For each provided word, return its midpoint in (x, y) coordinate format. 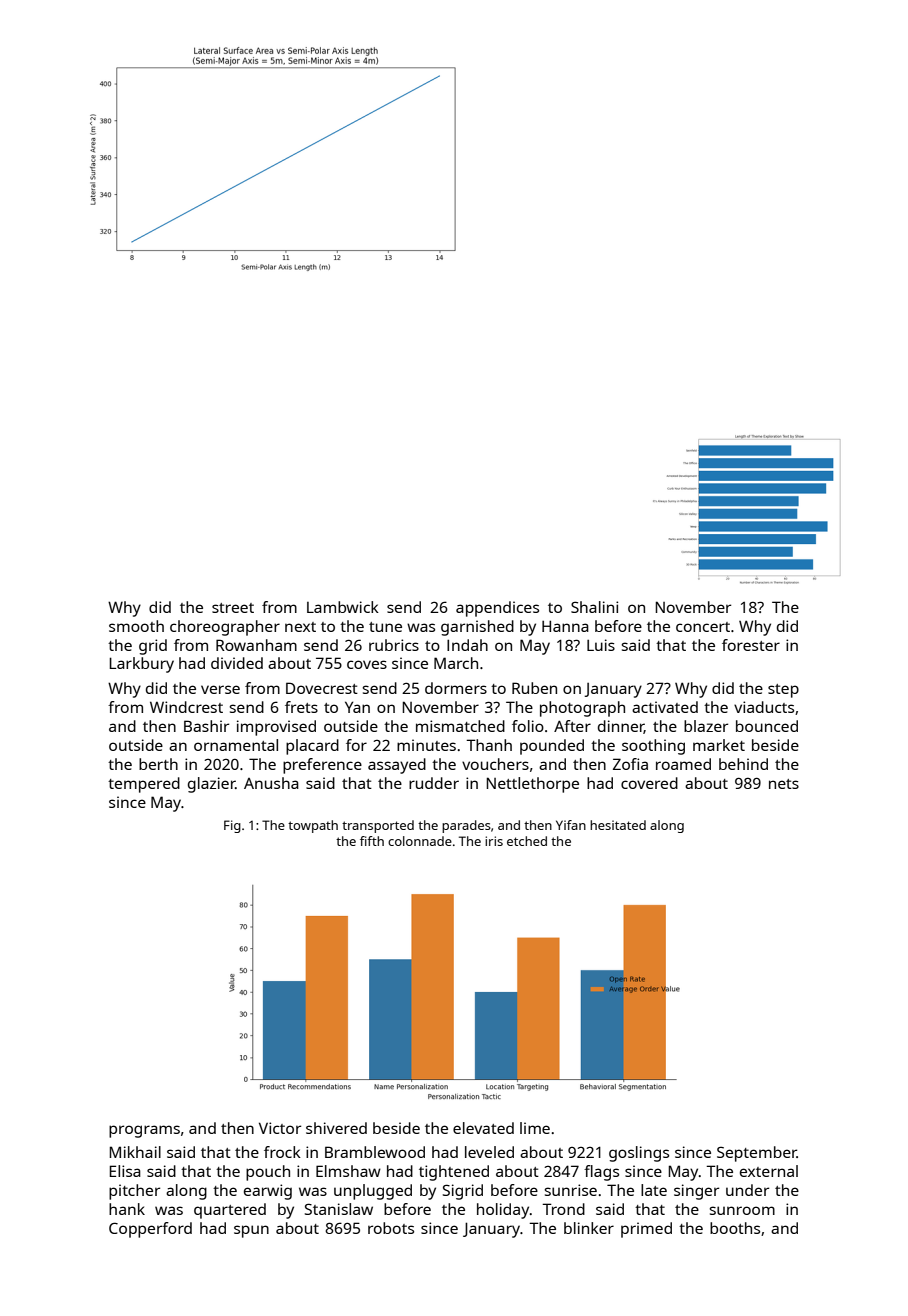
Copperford (150, 1230)
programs (144, 1131)
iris (494, 841)
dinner (621, 727)
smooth (136, 626)
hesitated (618, 825)
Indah (467, 645)
